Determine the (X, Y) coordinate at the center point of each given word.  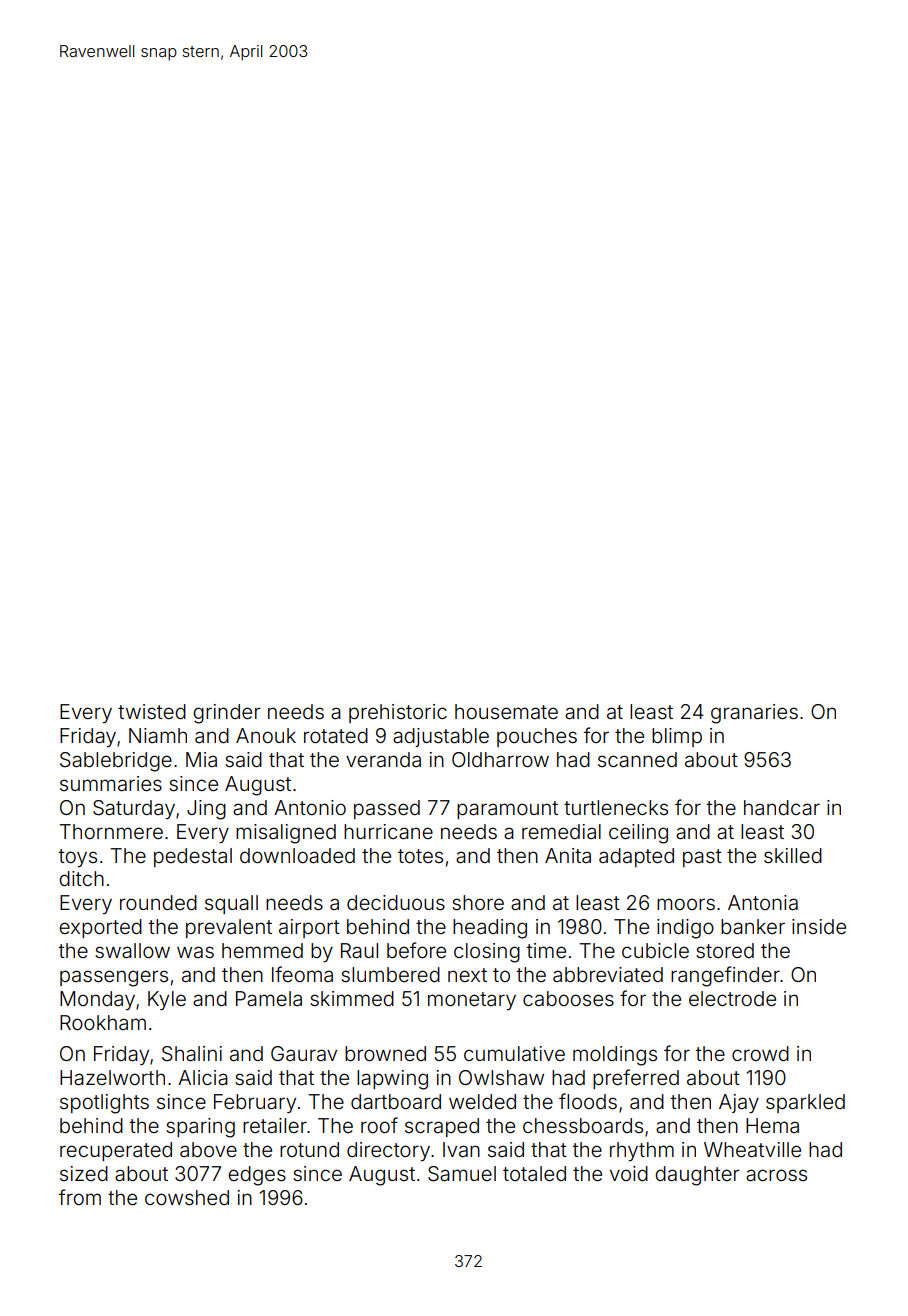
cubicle (655, 950)
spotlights (104, 1104)
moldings (615, 1056)
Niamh (158, 735)
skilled (793, 855)
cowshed (187, 1197)
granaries (754, 714)
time (546, 950)
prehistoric (398, 713)
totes (420, 856)
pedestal (193, 857)
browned (385, 1053)
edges (257, 1176)
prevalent (229, 928)
